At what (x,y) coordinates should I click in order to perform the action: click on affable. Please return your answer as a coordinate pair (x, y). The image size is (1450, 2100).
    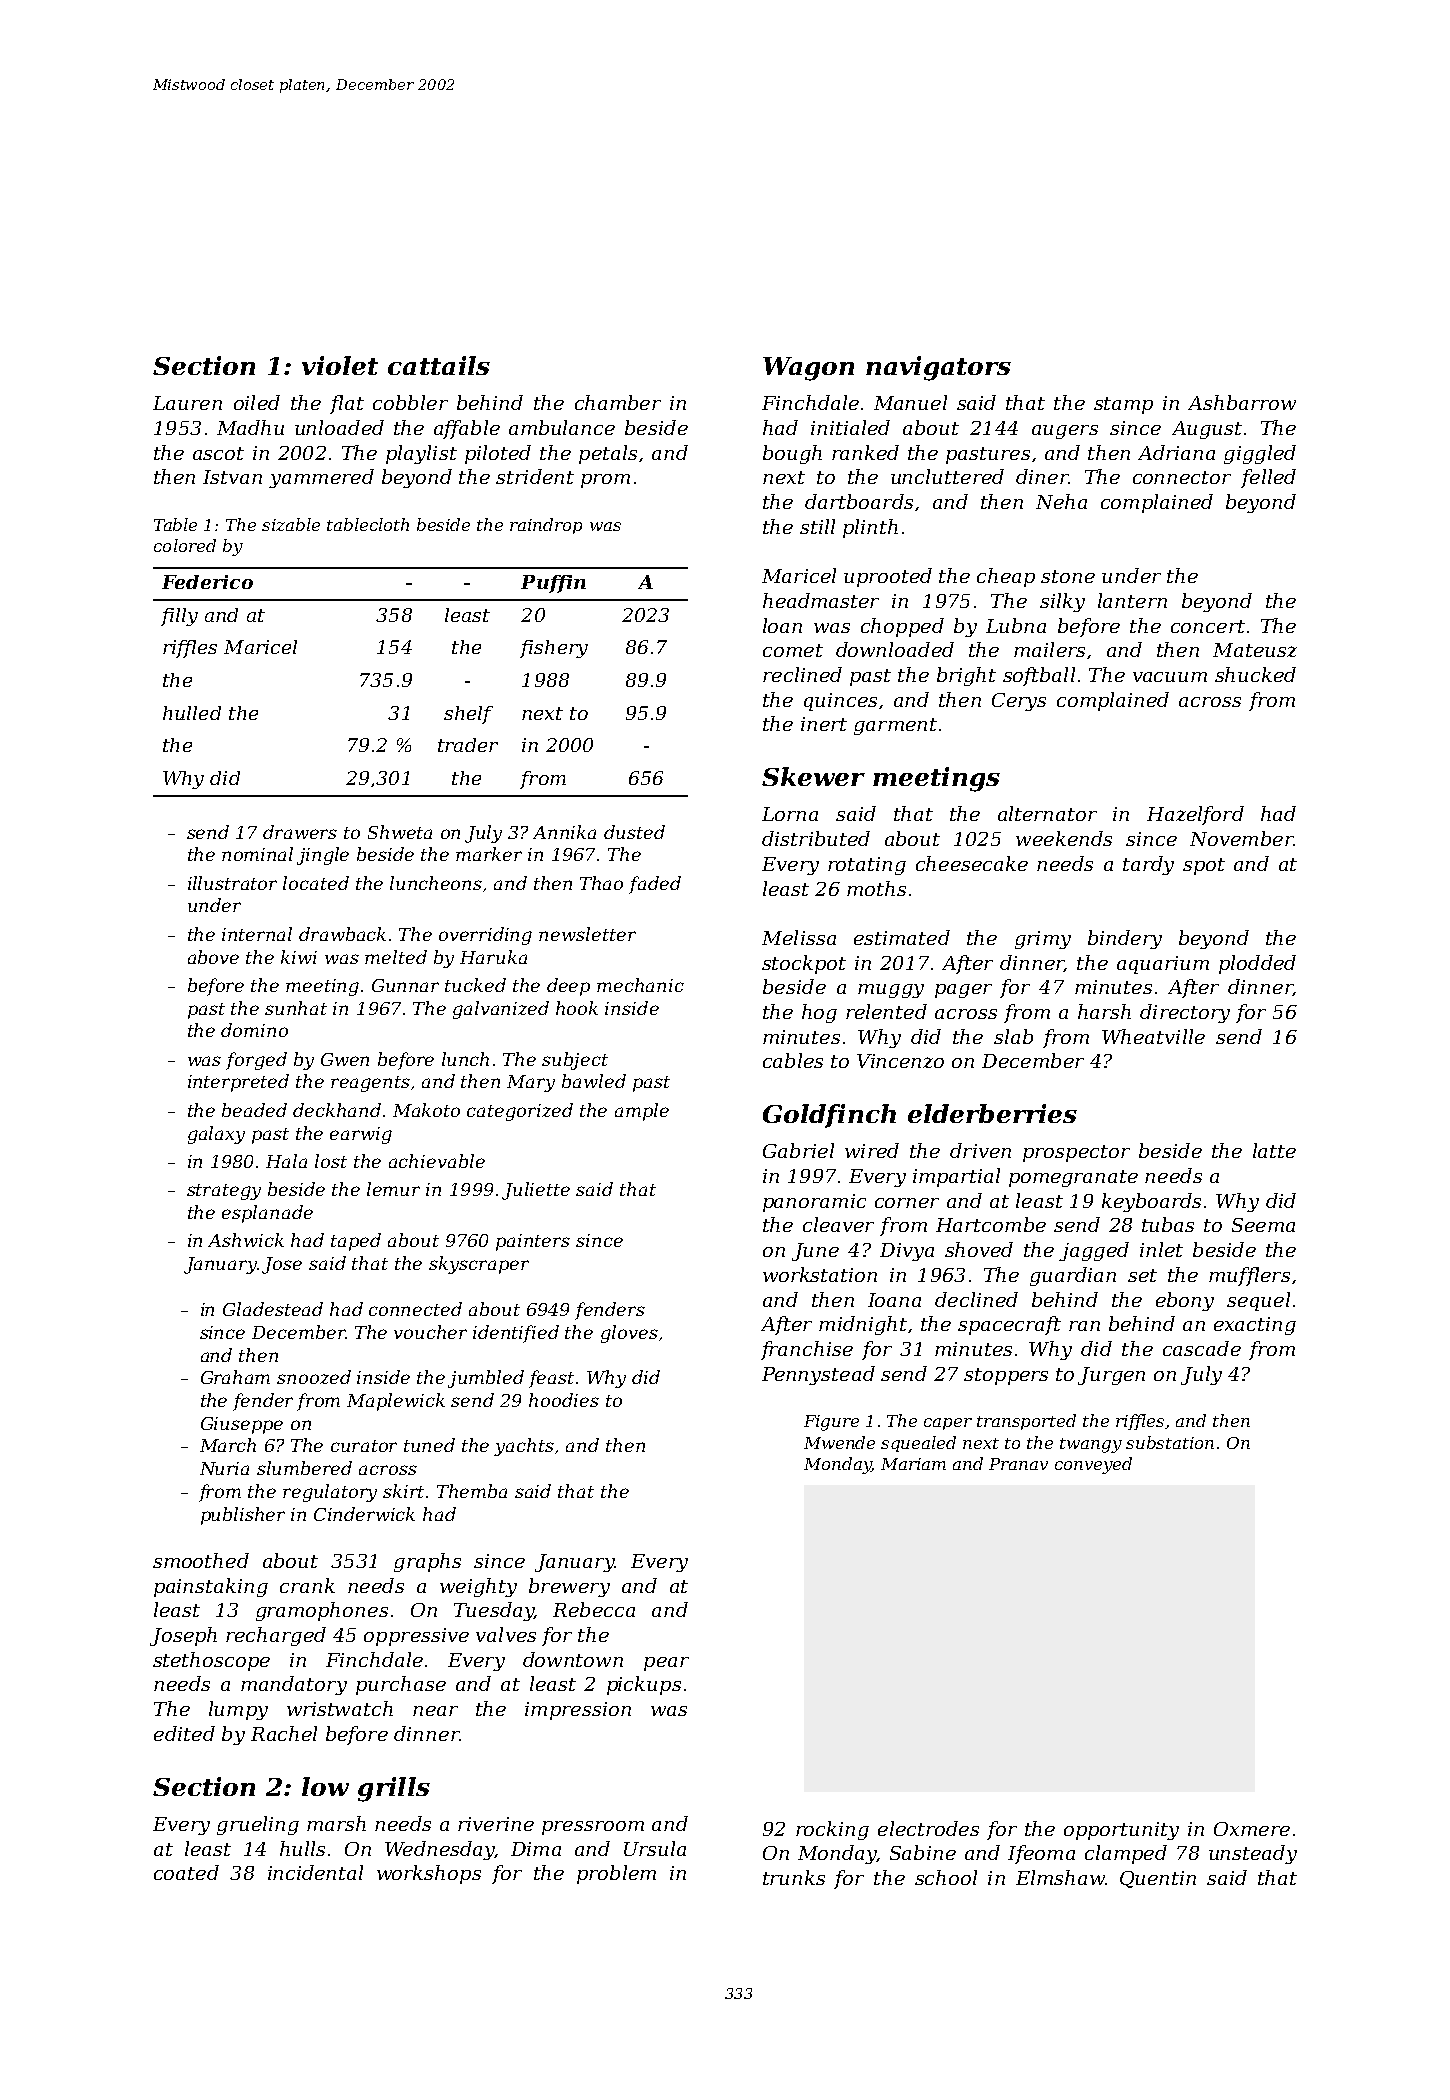
    Looking at the image, I should click on (467, 429).
